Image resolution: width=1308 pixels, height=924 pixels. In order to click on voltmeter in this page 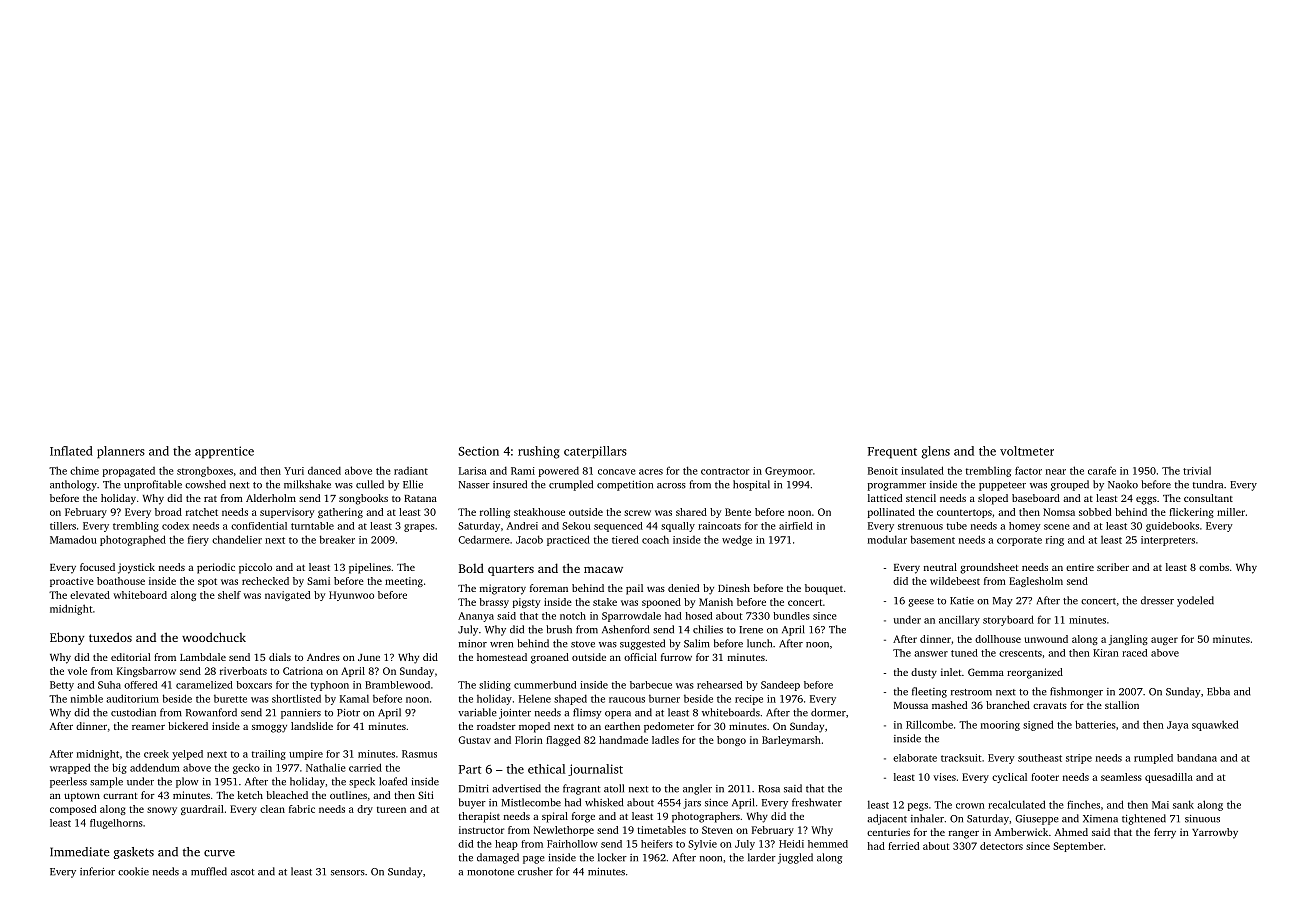, I will do `click(1027, 451)`.
